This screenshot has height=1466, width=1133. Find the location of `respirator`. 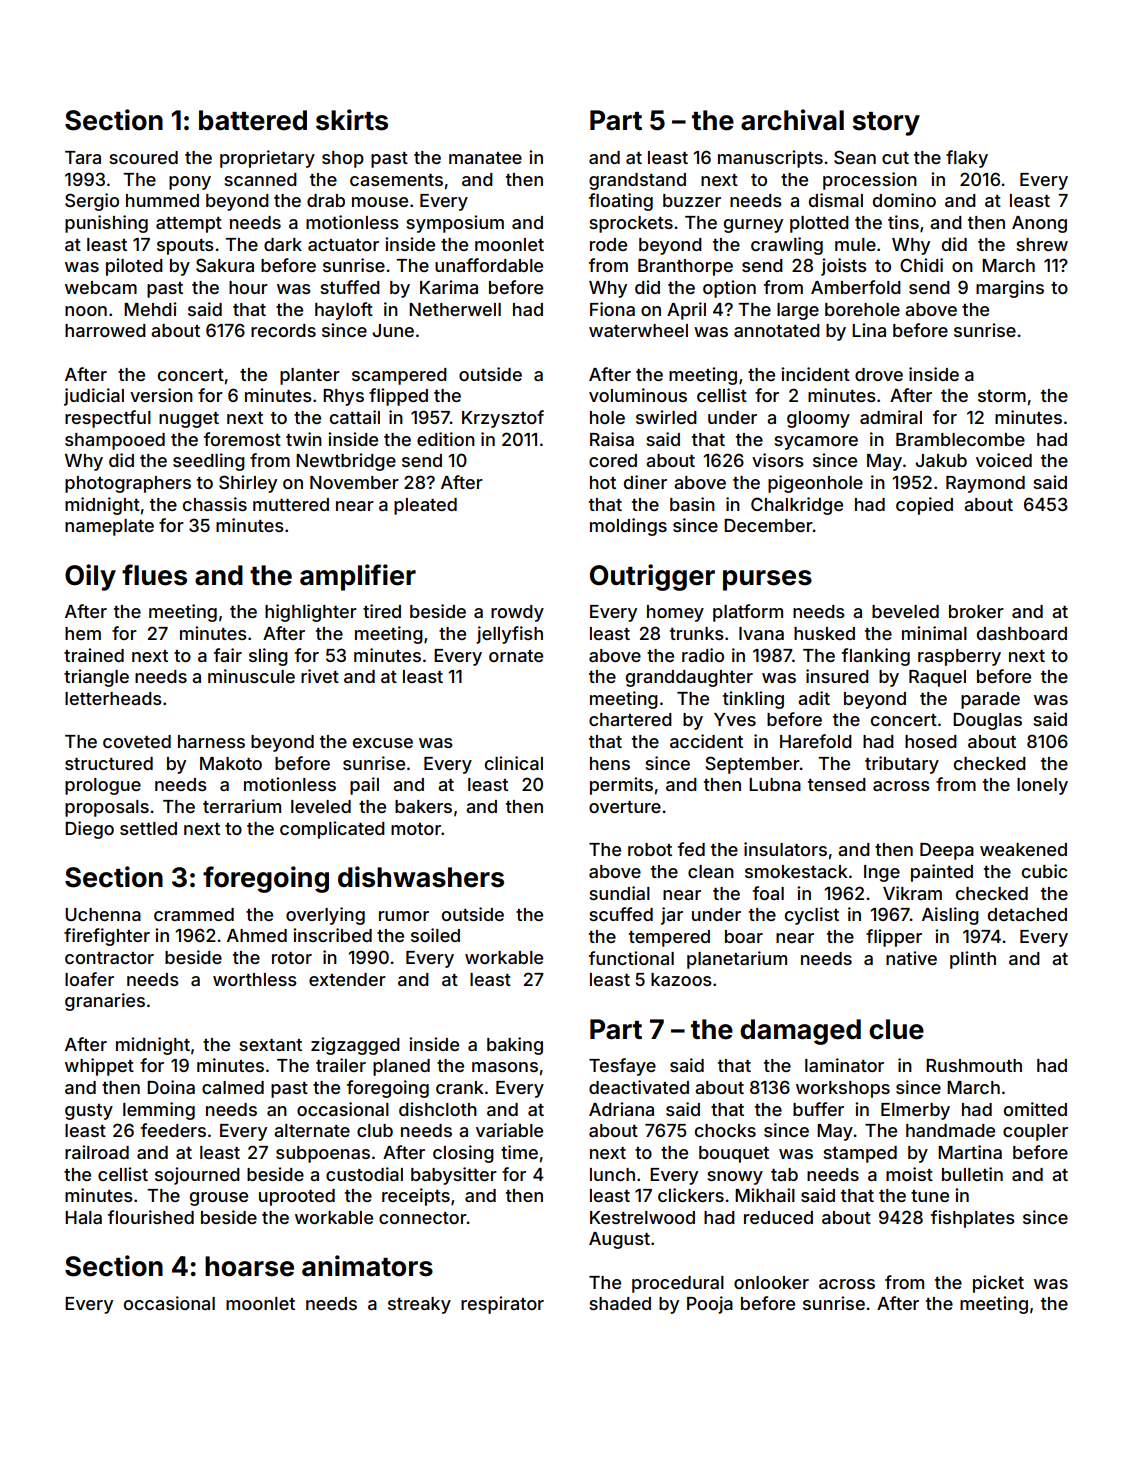

respirator is located at coordinates (502, 1305).
